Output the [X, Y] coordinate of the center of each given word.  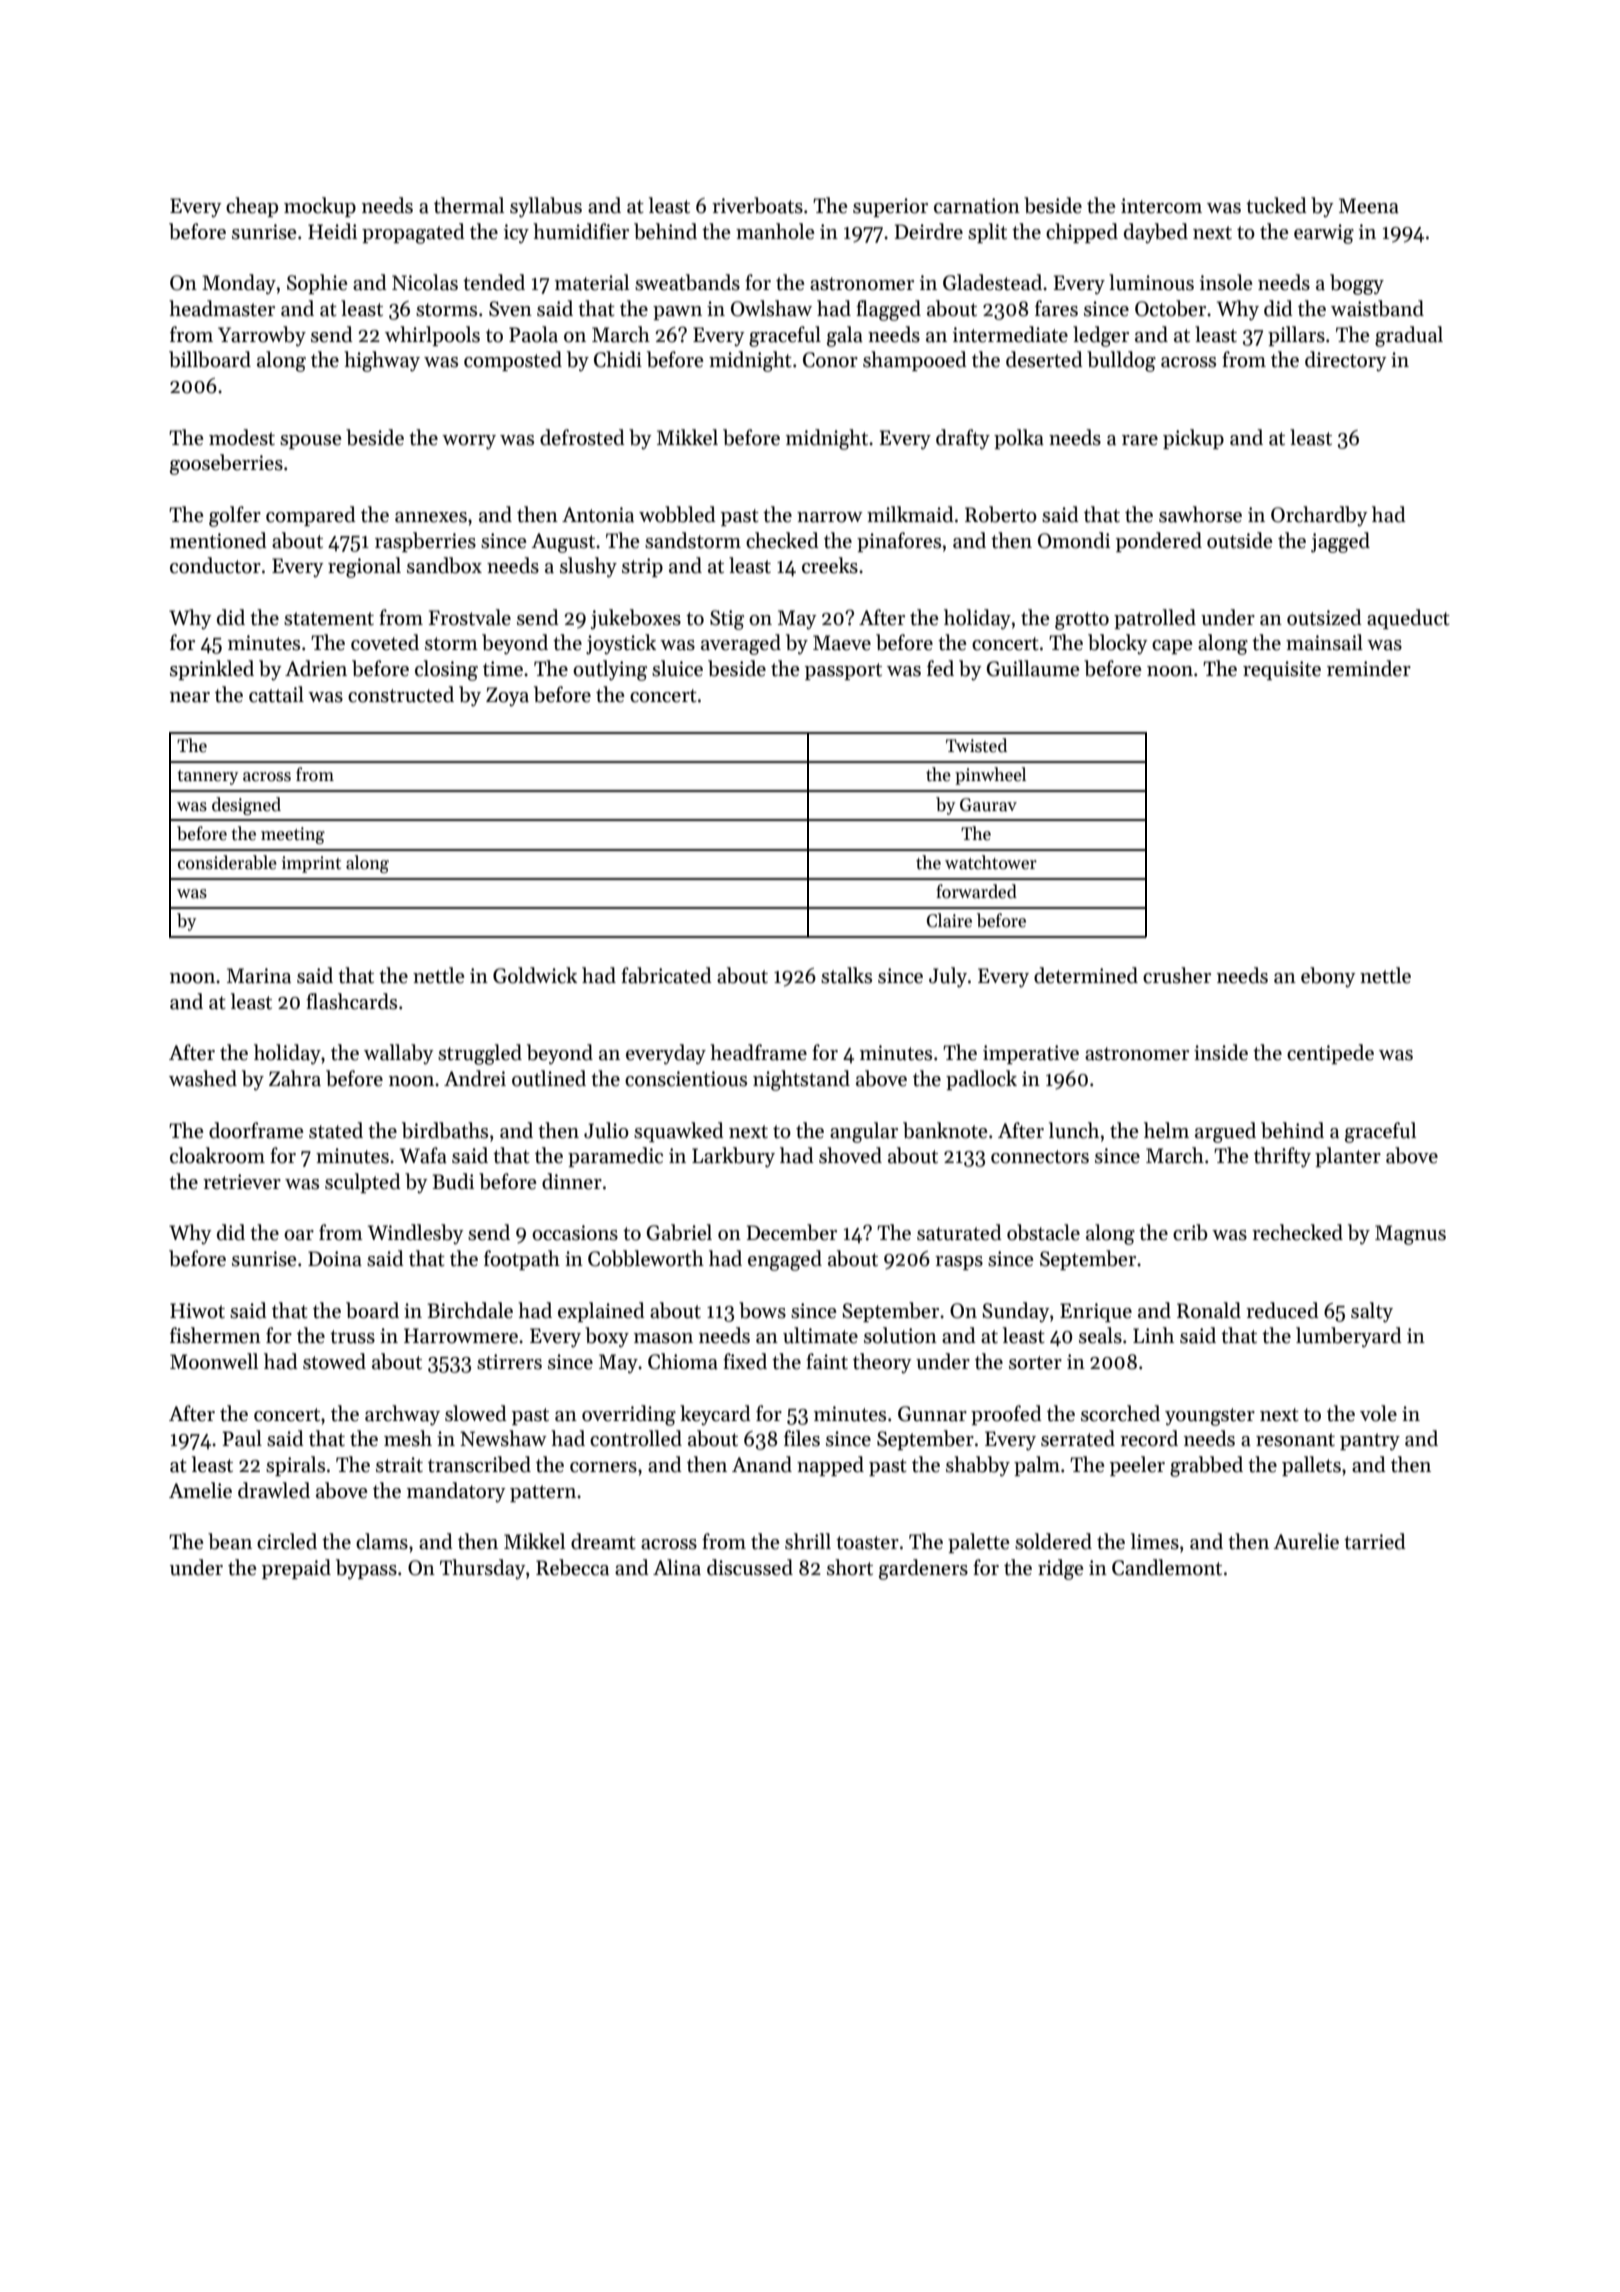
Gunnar [932, 1414]
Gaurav [988, 805]
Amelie [200, 1490]
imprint [311, 864]
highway [382, 361]
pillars [1296, 336]
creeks [830, 565]
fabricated [666, 975]
